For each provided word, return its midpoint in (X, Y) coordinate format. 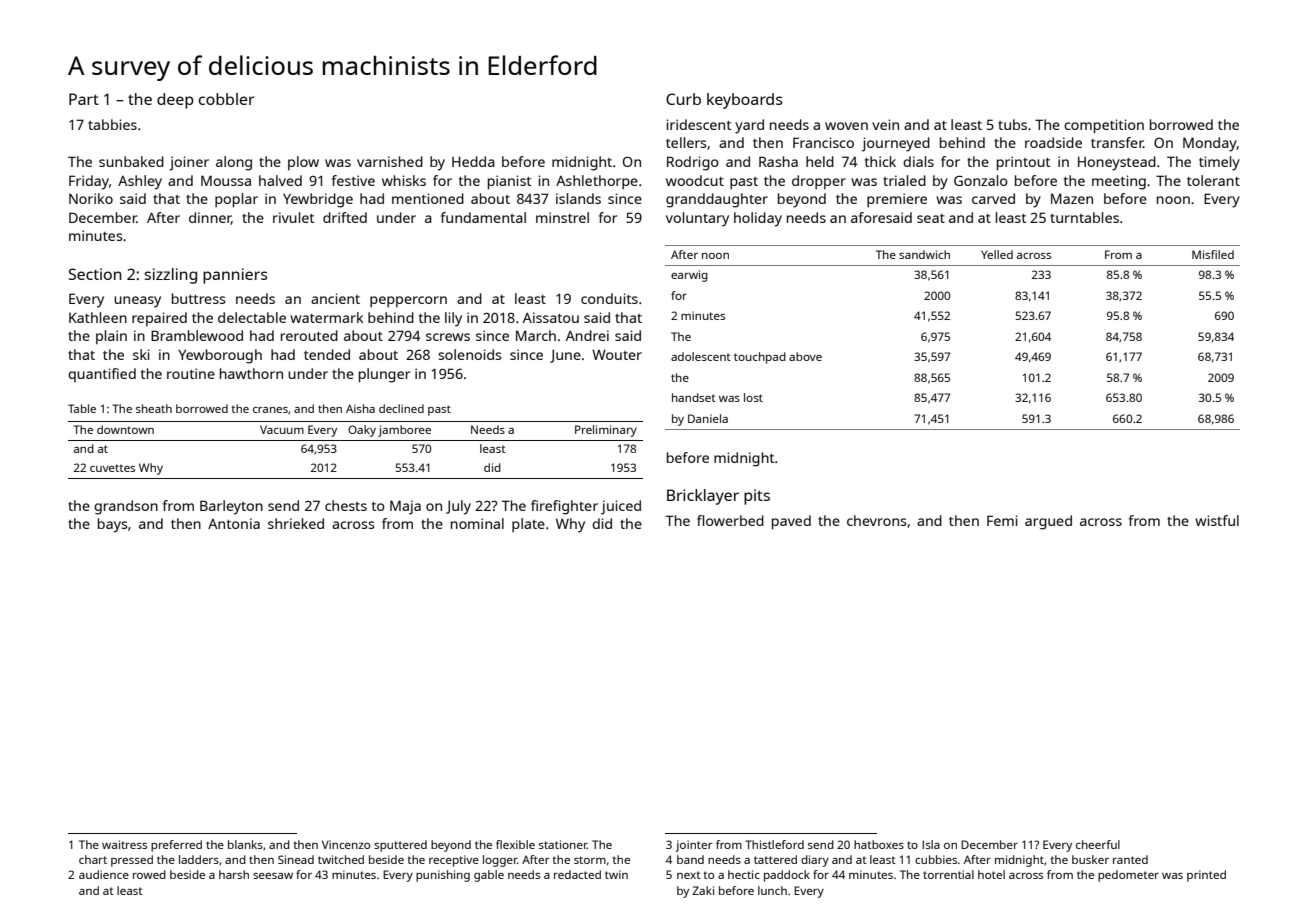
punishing (443, 876)
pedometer (1128, 876)
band (690, 859)
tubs (1012, 124)
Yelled (997, 254)
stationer (563, 844)
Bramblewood (197, 335)
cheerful (1098, 844)
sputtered (400, 846)
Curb (683, 99)
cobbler (227, 99)
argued (1048, 522)
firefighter (564, 507)
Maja (405, 507)
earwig (689, 276)
